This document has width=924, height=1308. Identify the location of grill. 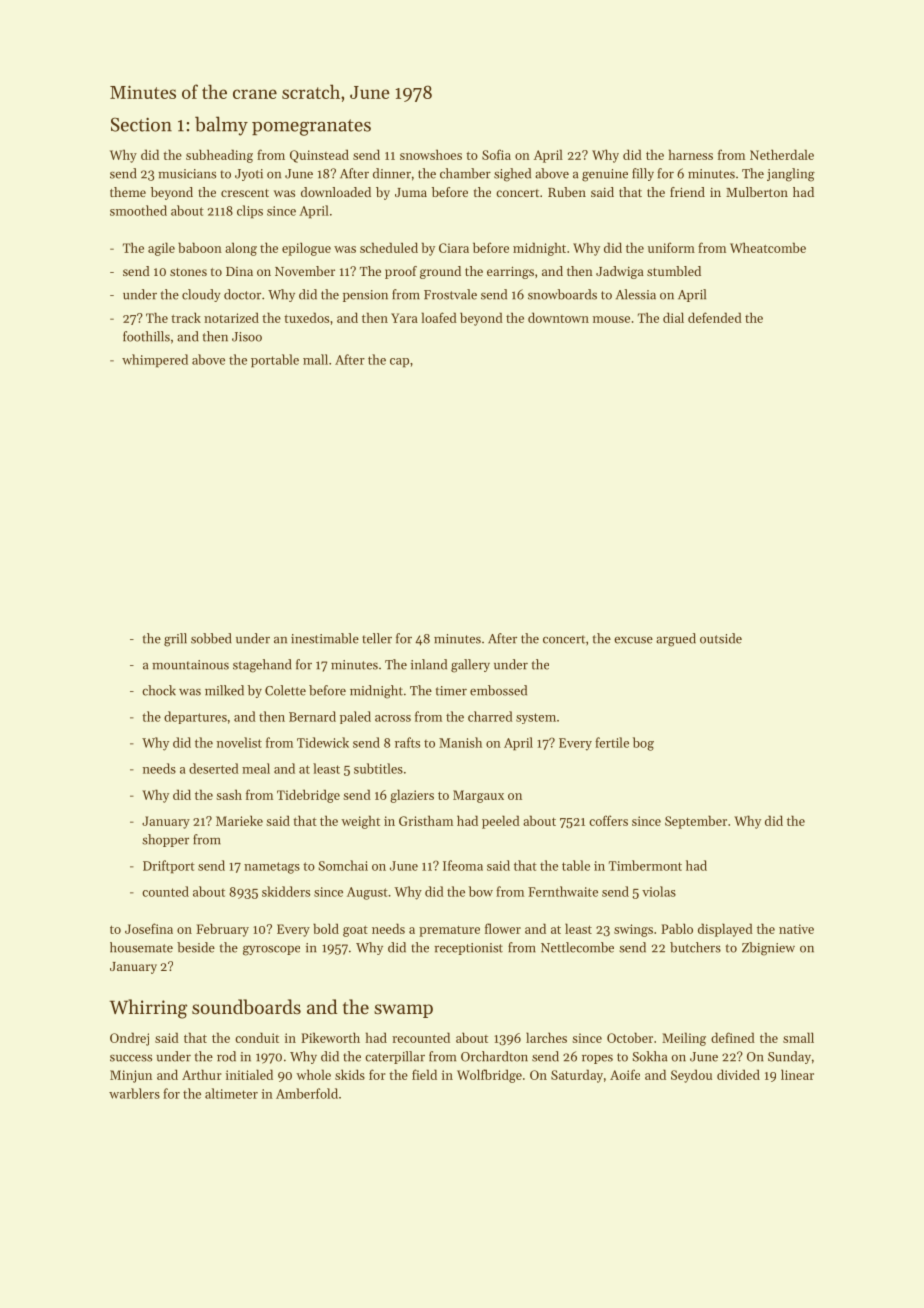
(175, 640).
